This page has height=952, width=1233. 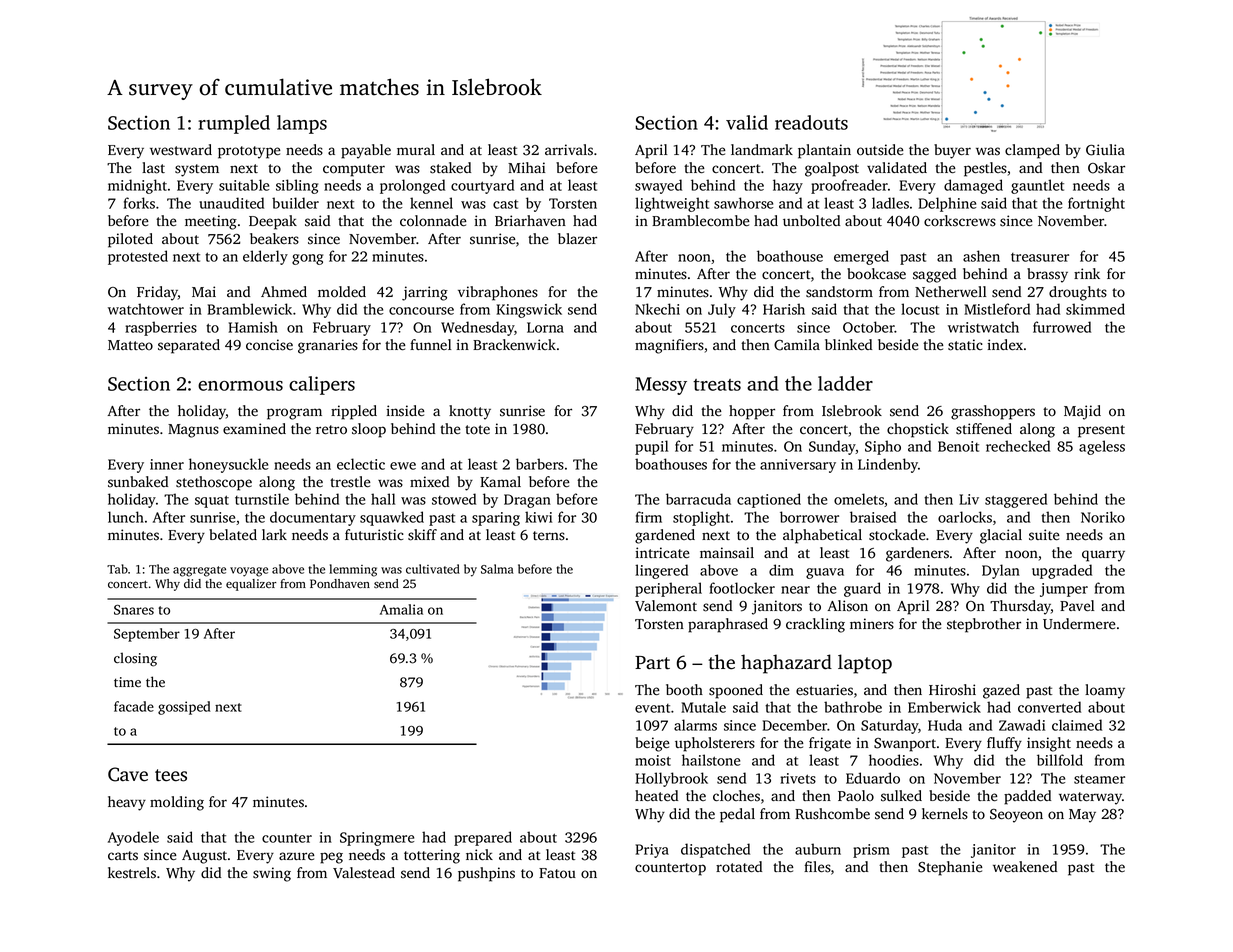 What do you see at coordinates (811, 122) in the page?
I see `readouts` at bounding box center [811, 122].
